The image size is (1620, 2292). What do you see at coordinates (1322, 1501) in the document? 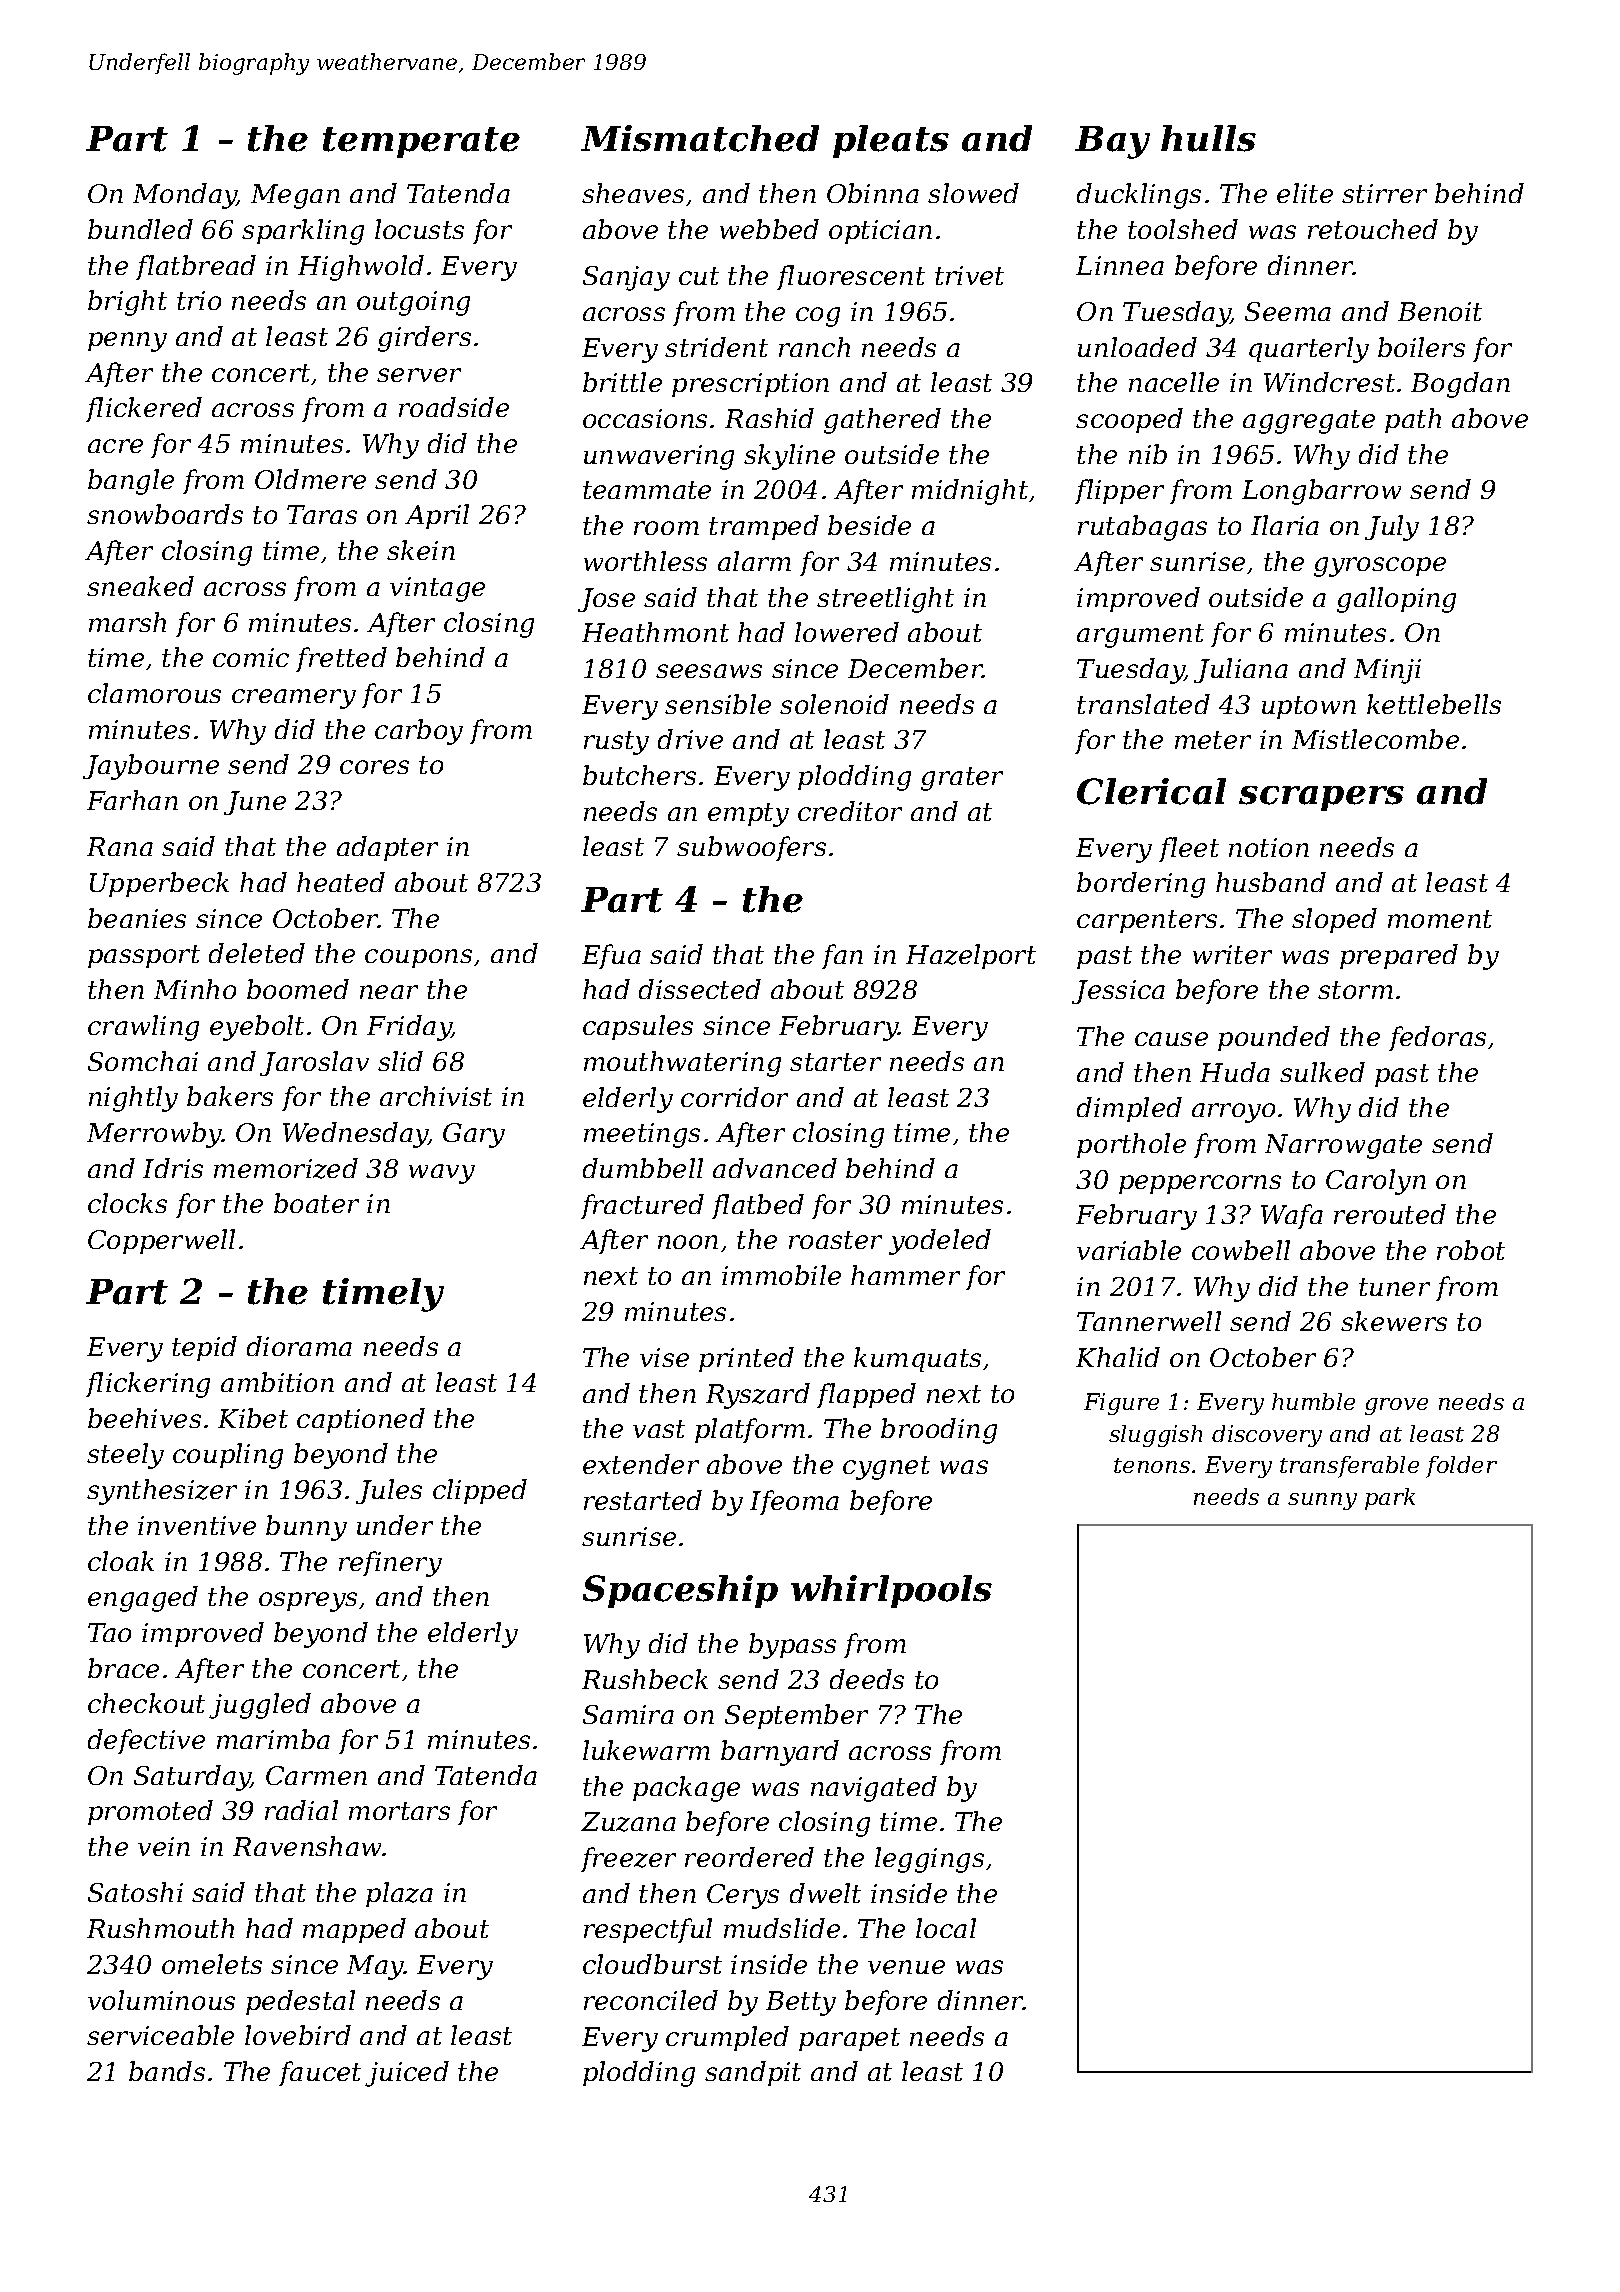
I see `sunny` at bounding box center [1322, 1501].
